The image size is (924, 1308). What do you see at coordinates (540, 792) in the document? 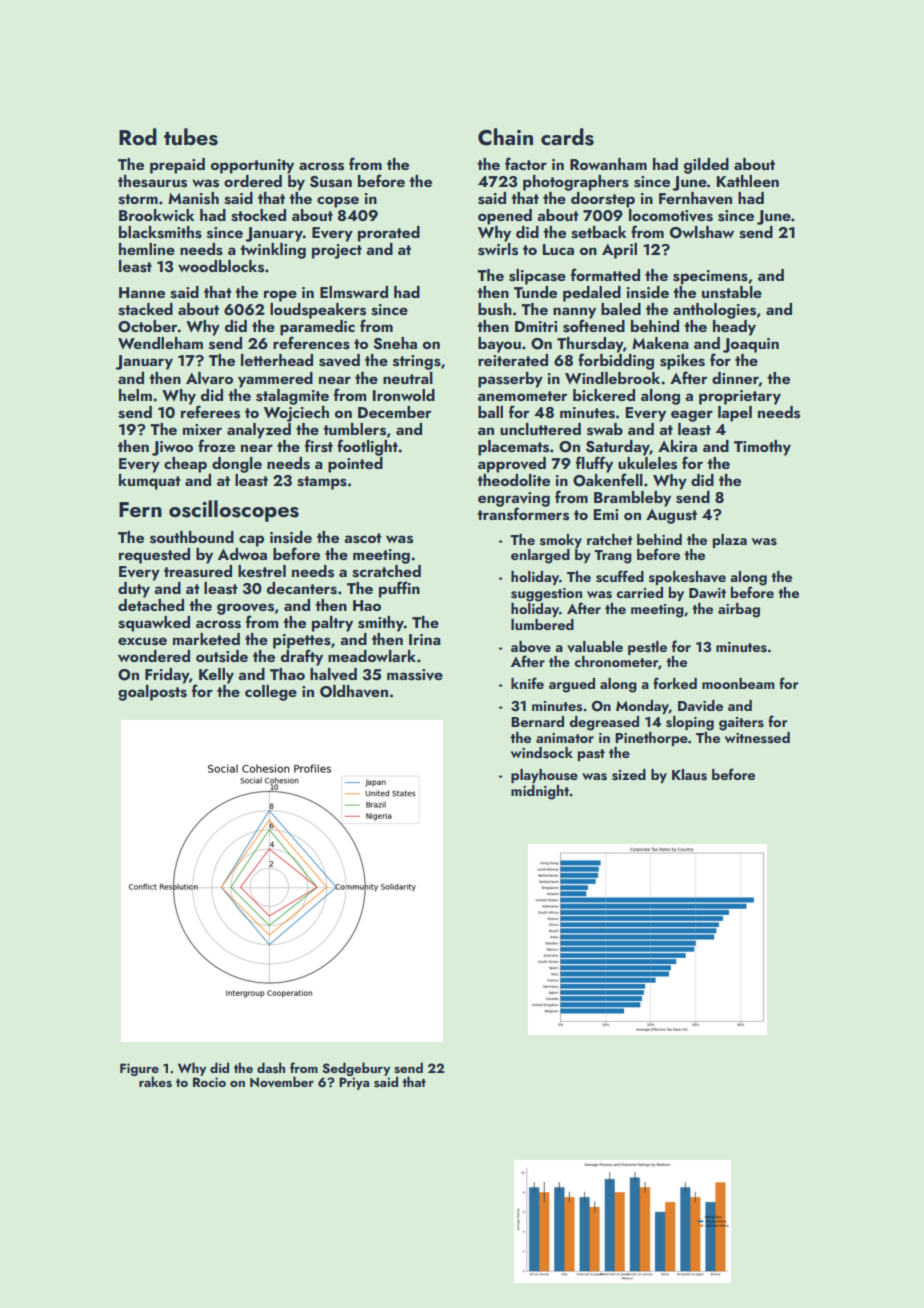
I see `midnight` at bounding box center [540, 792].
